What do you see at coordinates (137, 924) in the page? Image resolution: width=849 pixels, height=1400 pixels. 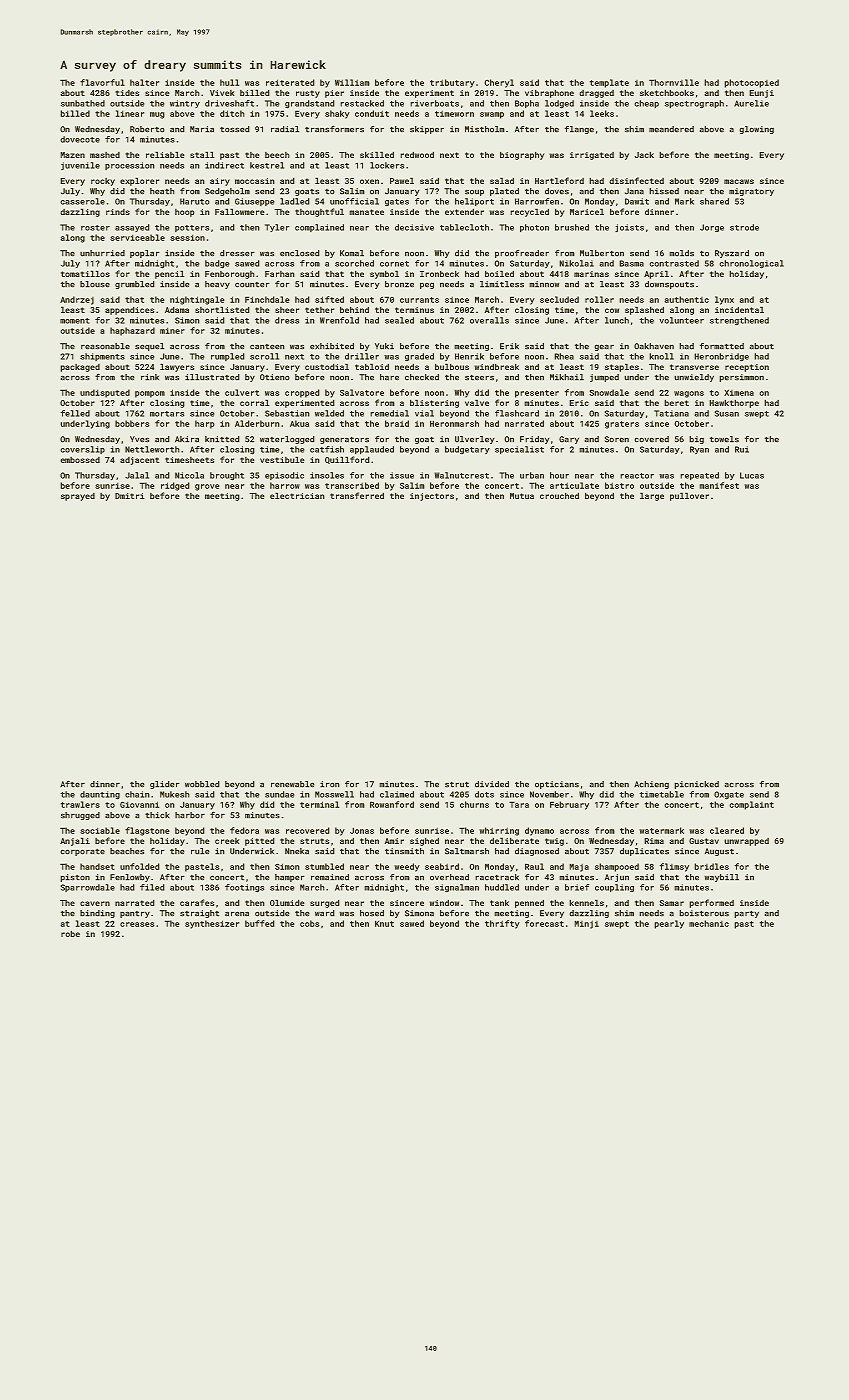 I see `creases` at bounding box center [137, 924].
